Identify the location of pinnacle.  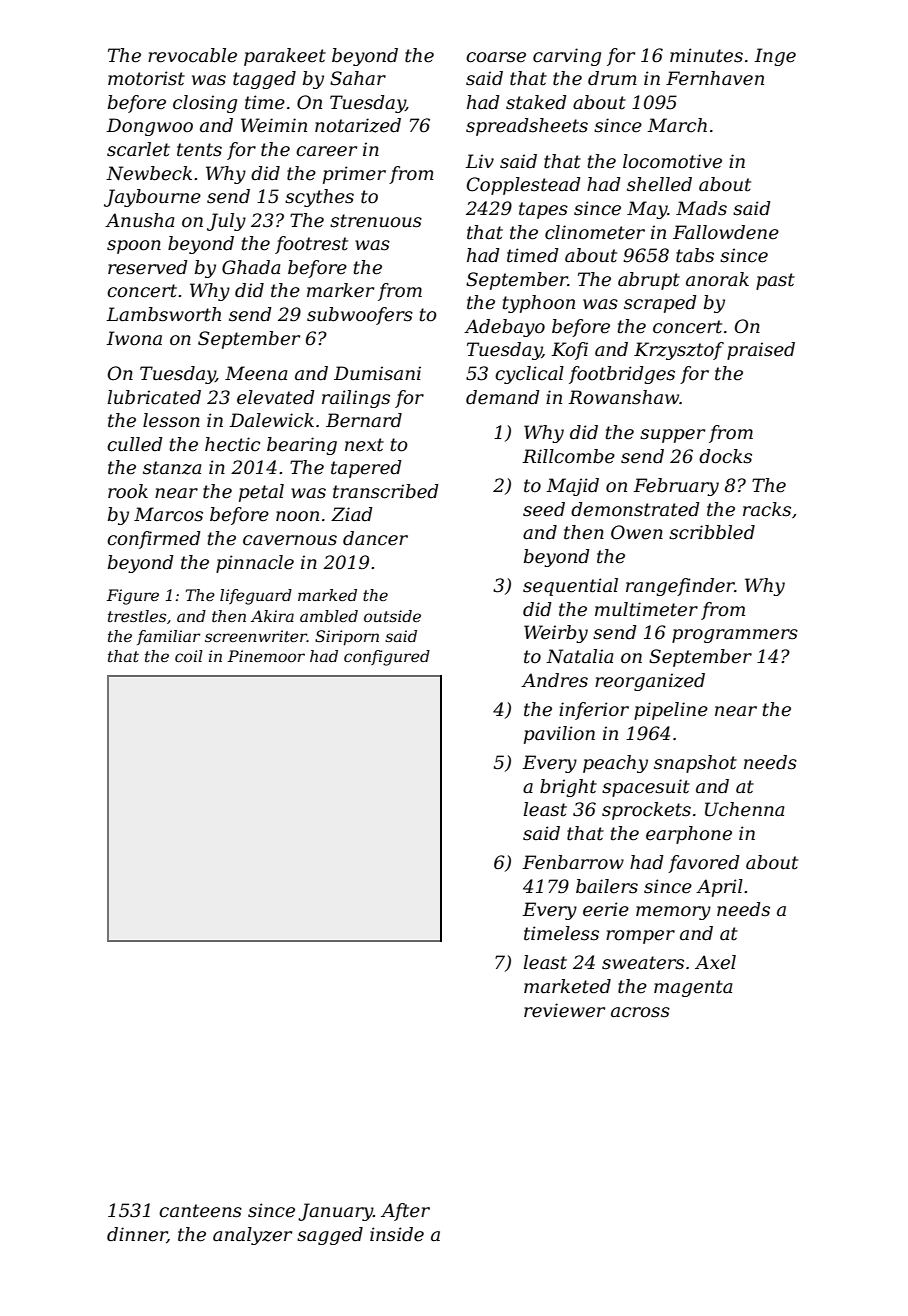
(255, 564).
